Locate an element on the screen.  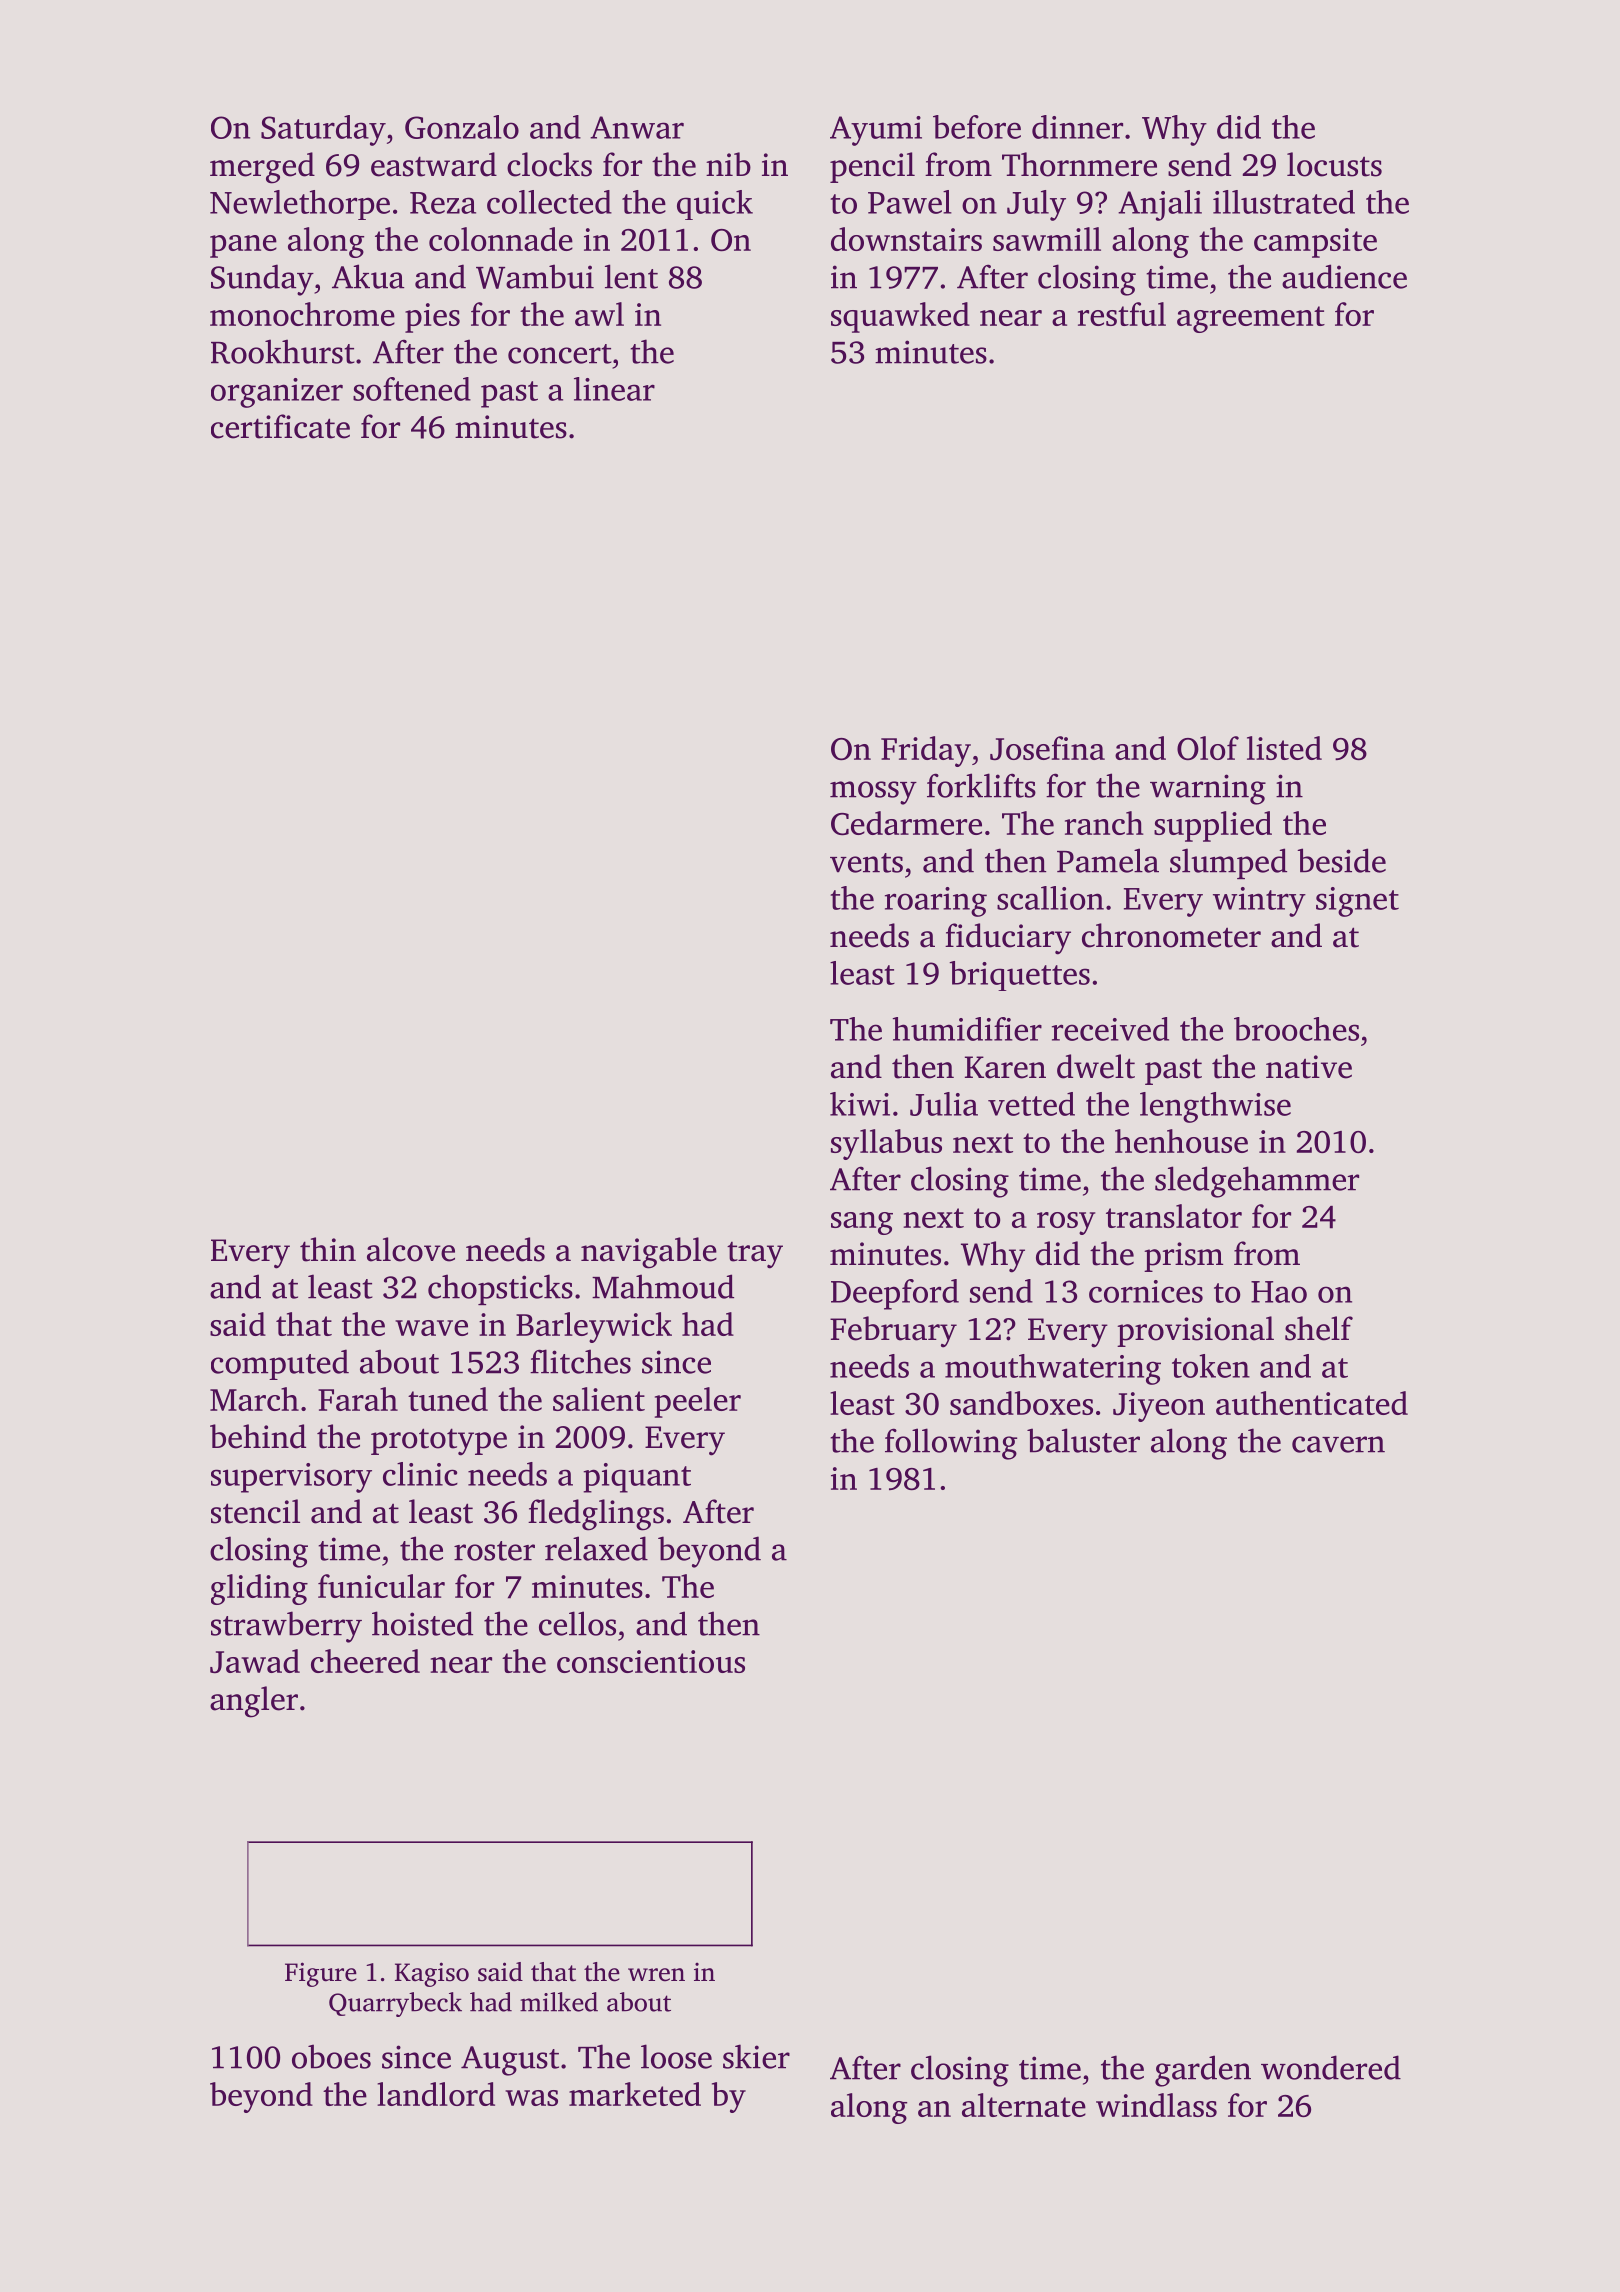
thin is located at coordinates (328, 1249).
